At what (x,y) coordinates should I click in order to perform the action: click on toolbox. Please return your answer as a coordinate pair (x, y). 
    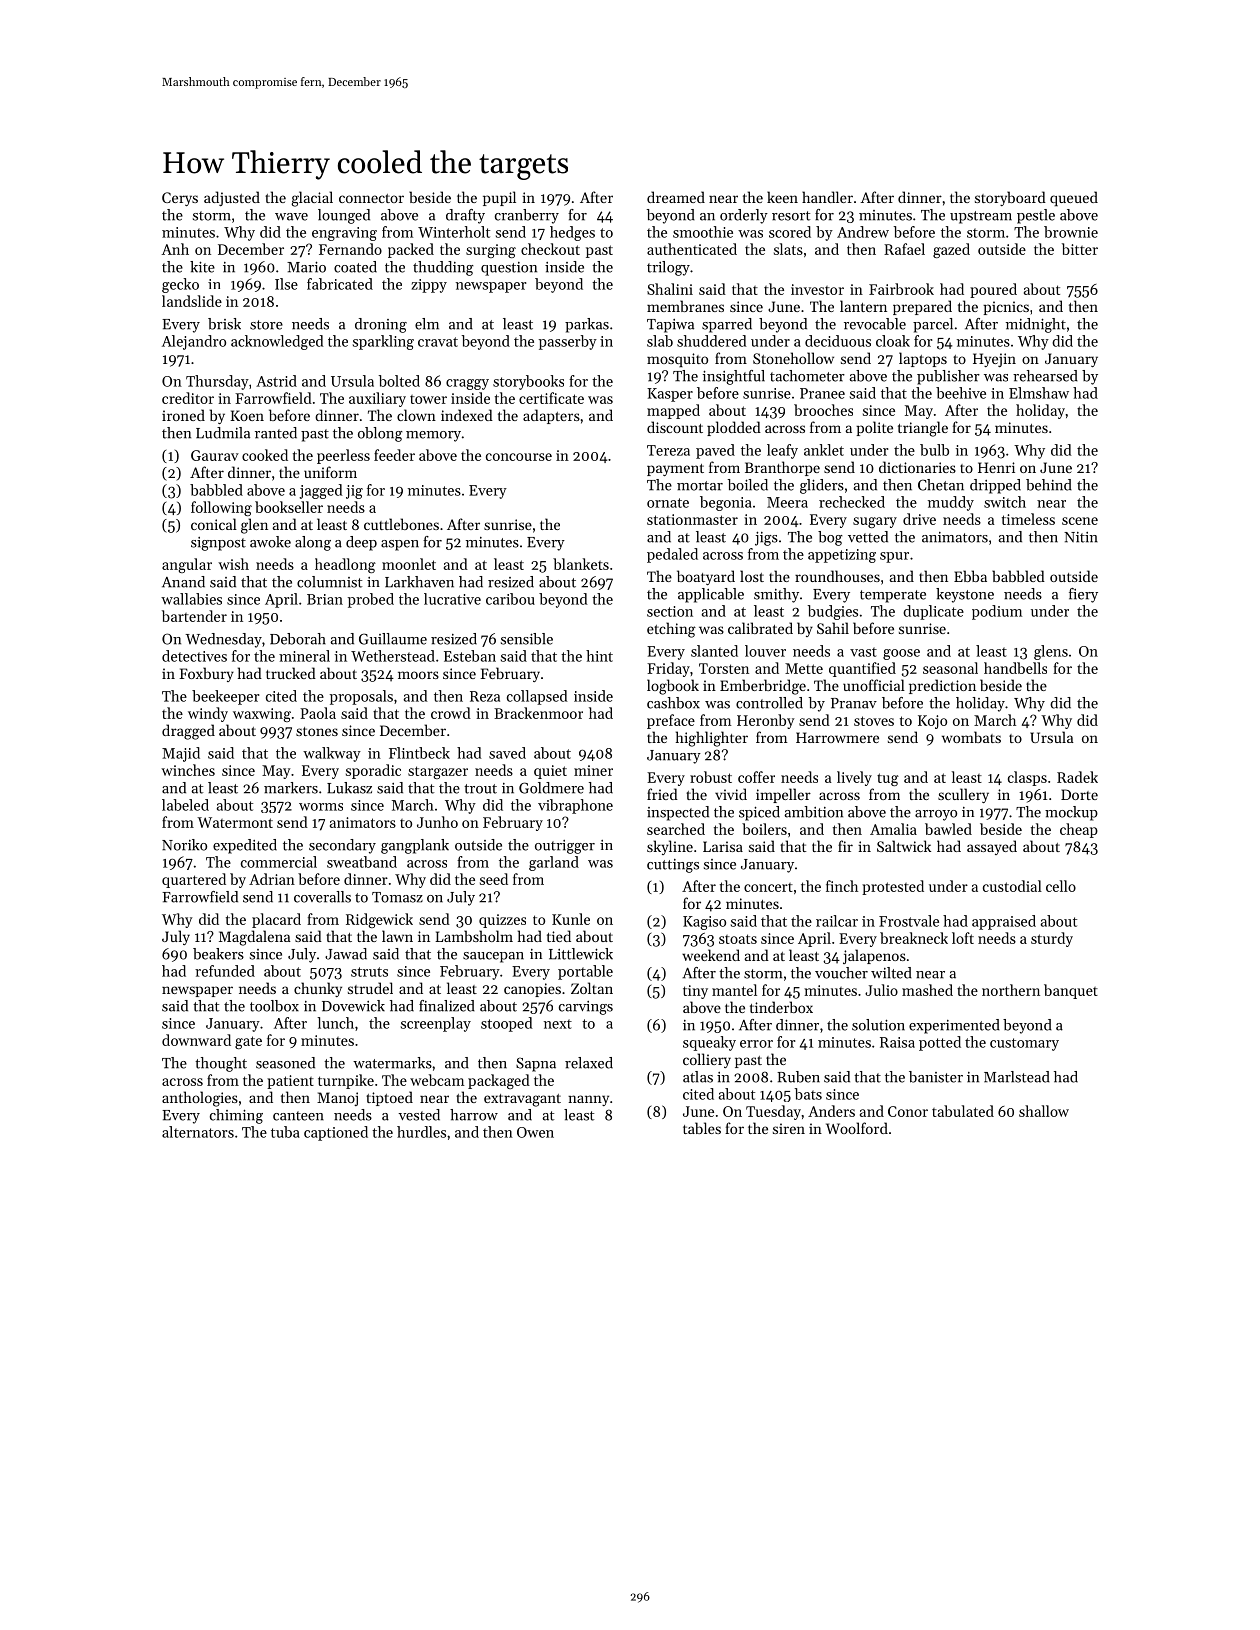
    Looking at the image, I should click on (274, 1006).
